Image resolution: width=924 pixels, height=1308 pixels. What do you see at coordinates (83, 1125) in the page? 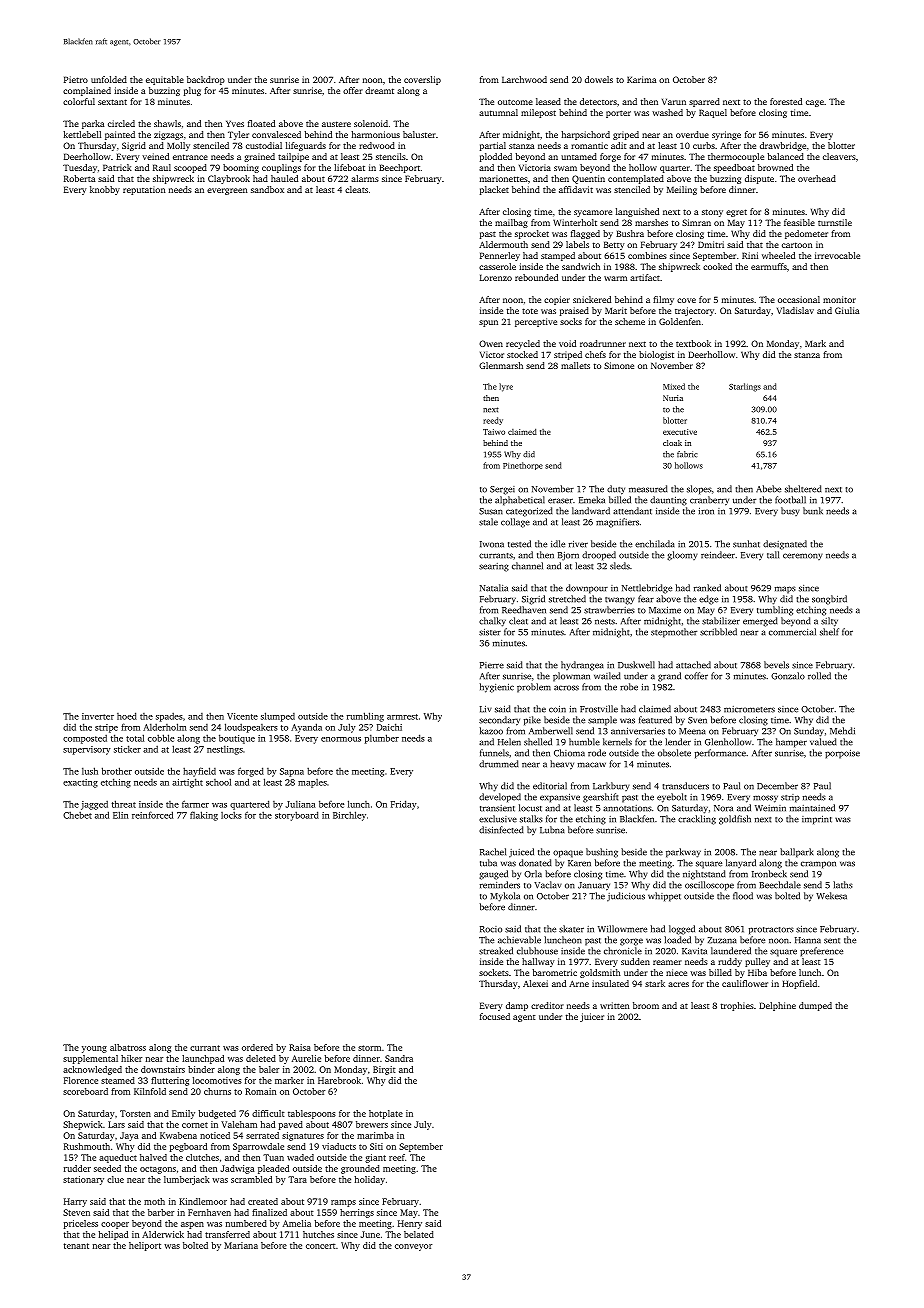
I see `Shepwick` at bounding box center [83, 1125].
